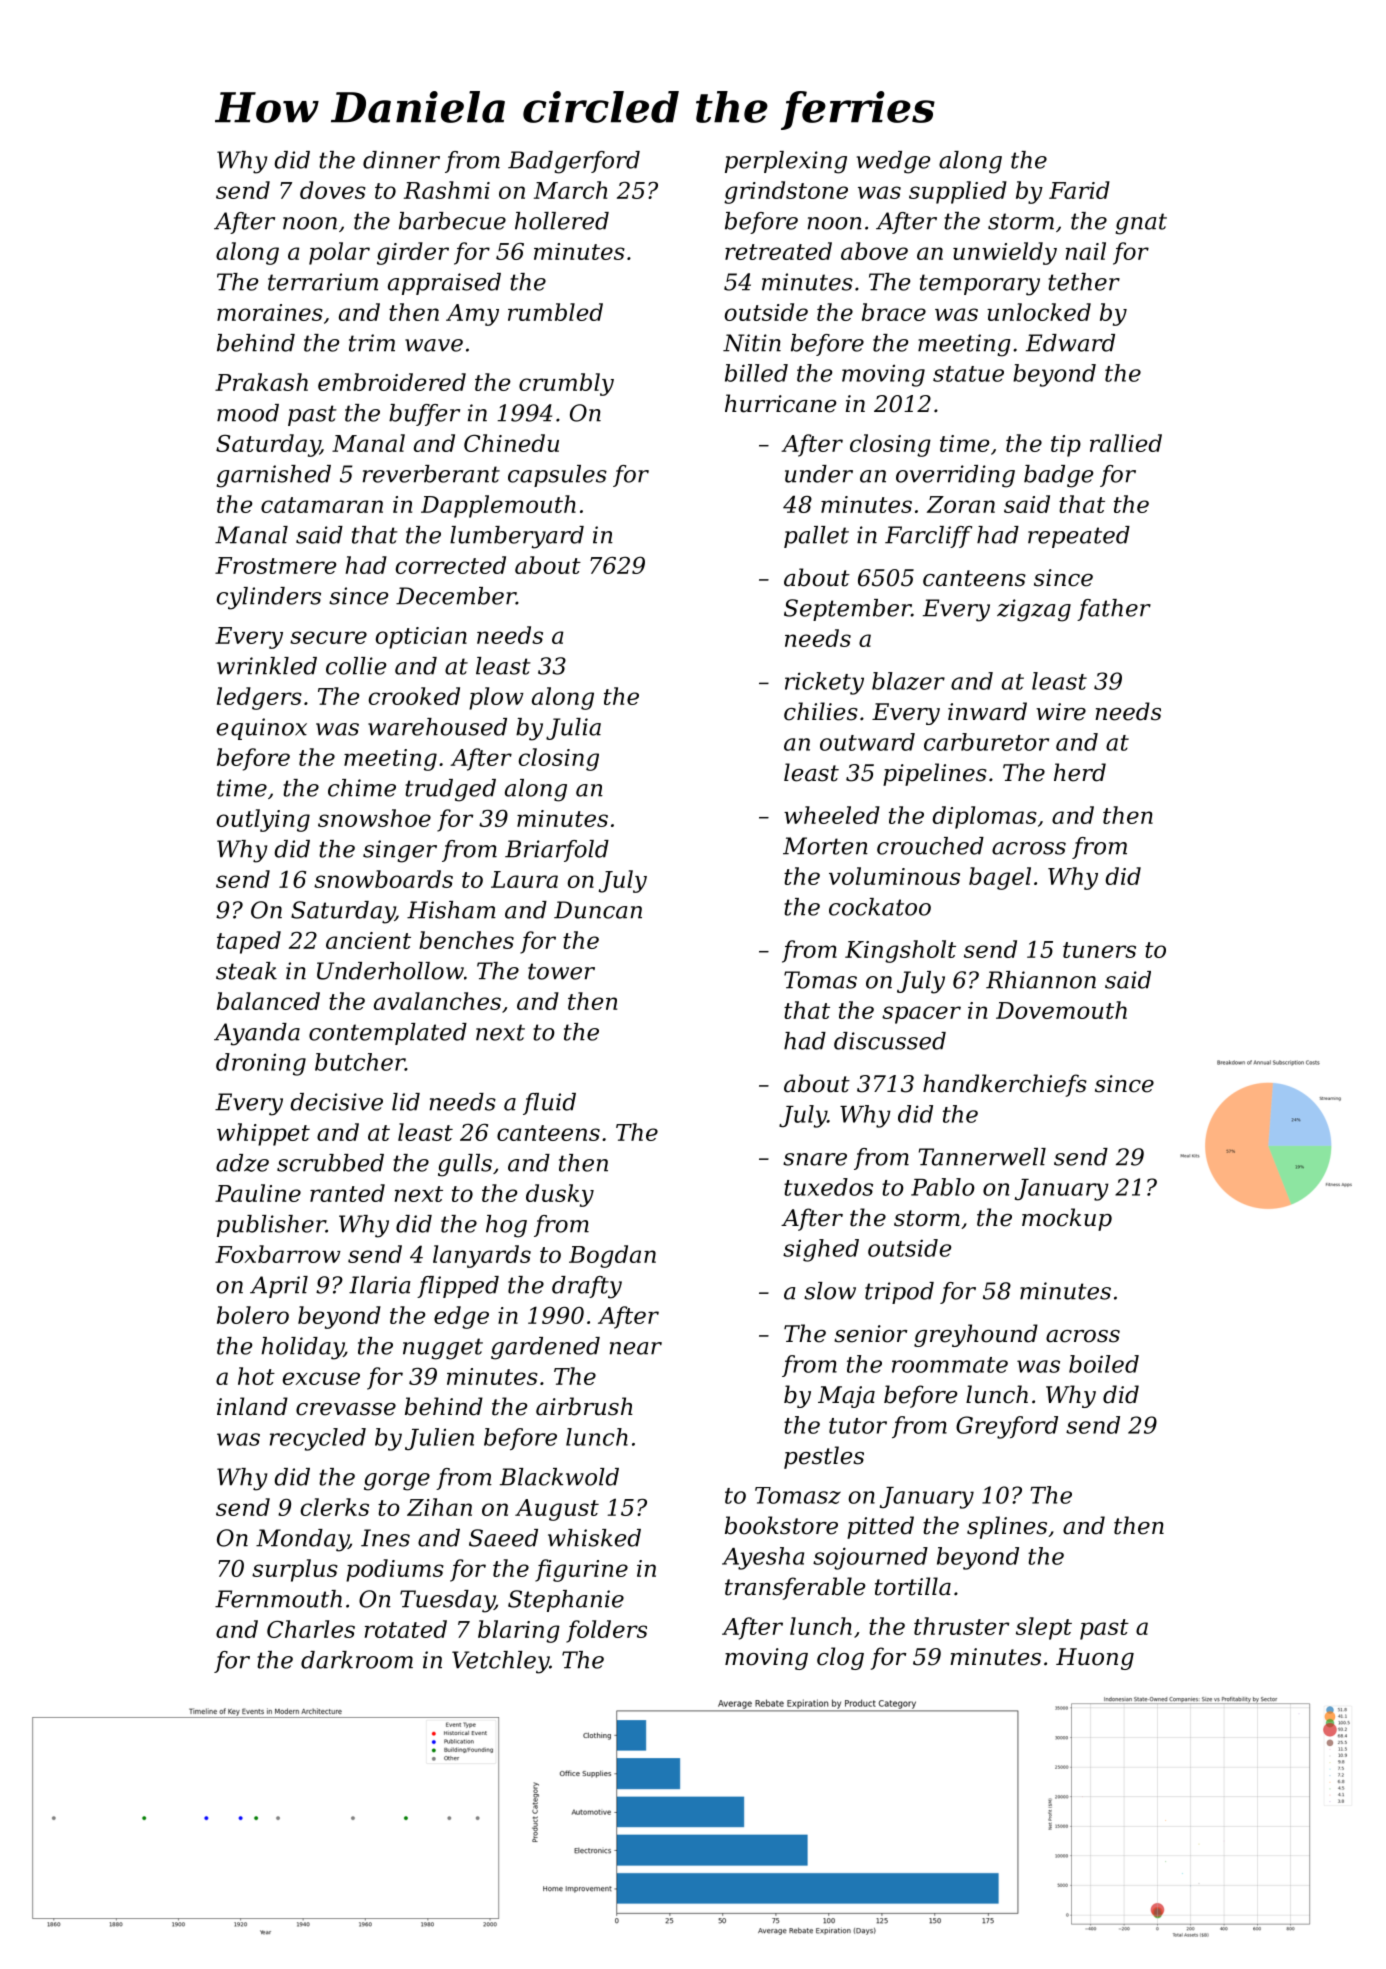 This screenshot has height=1969, width=1386. Describe the element at coordinates (549, 1104) in the screenshot. I see `fluid` at that location.
